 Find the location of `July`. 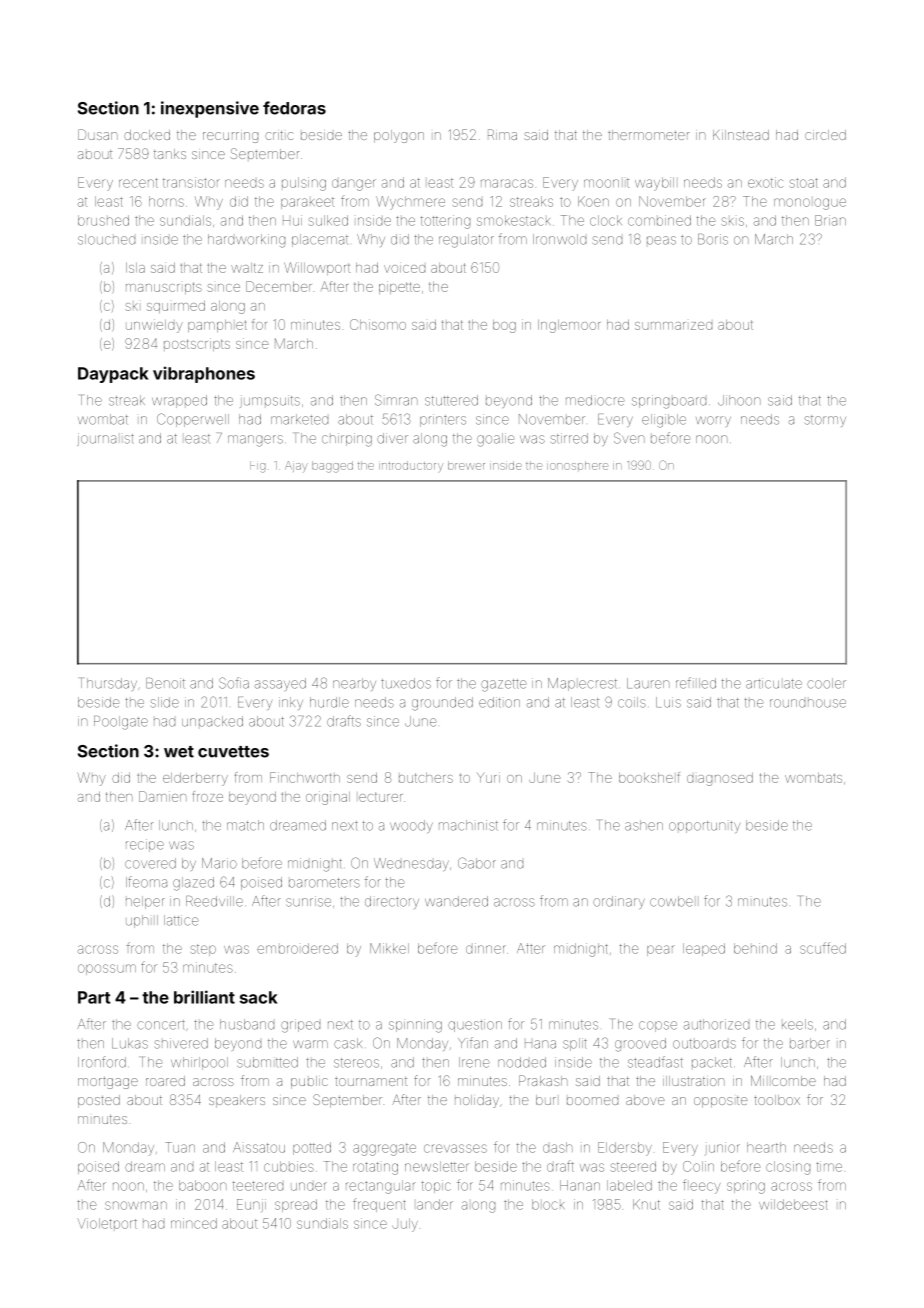

July is located at coordinates (405, 1225).
